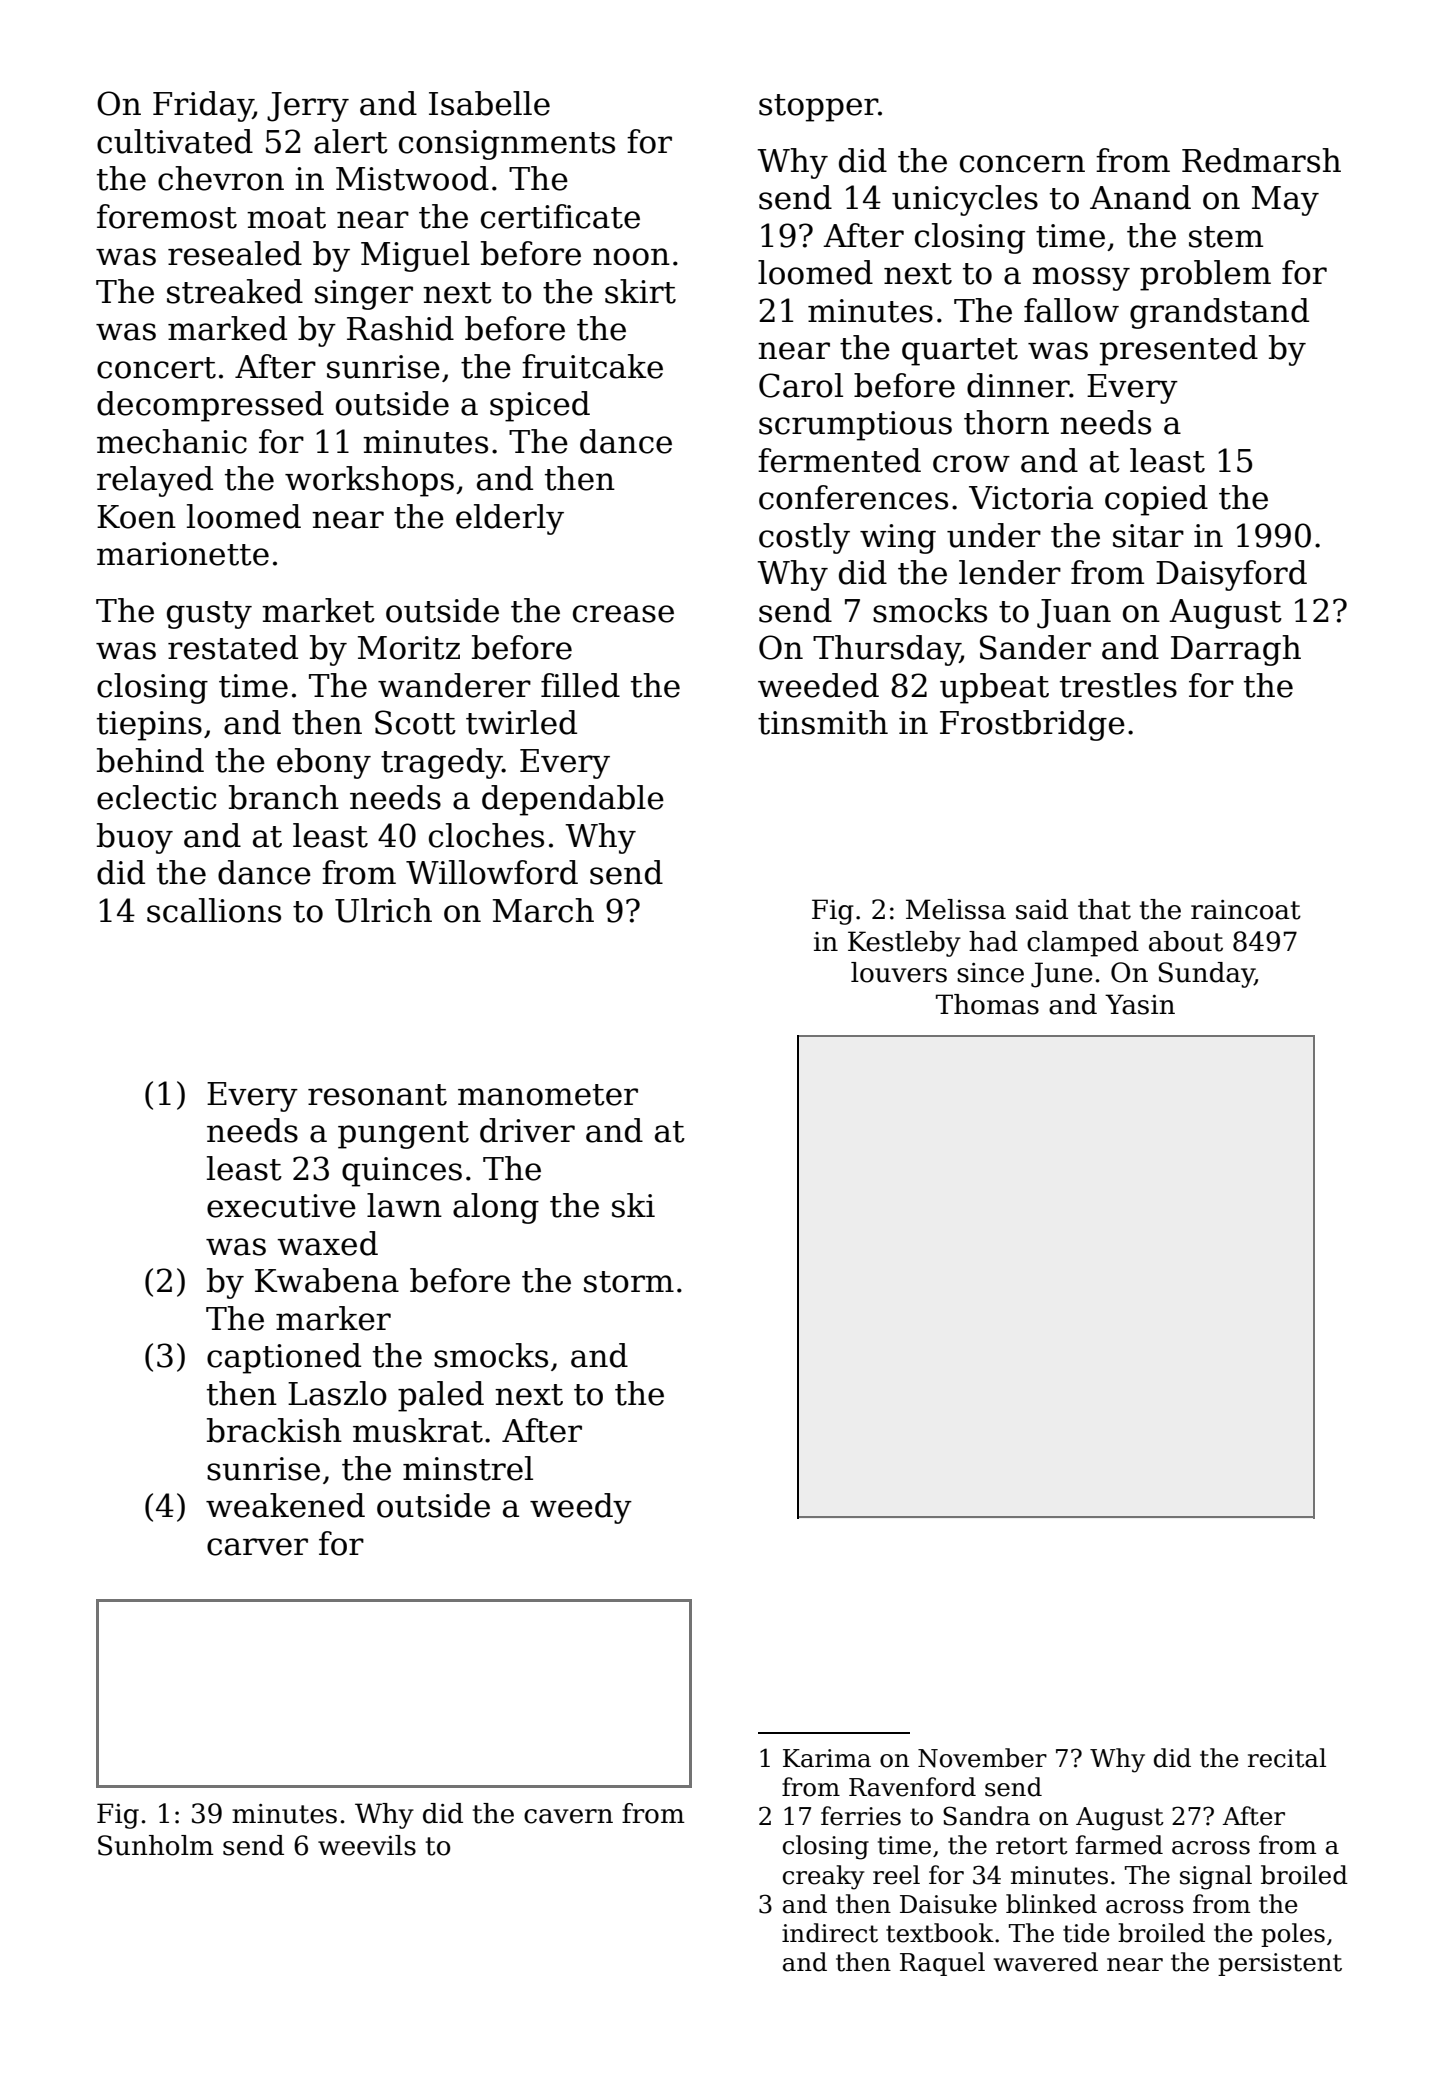  Describe the element at coordinates (1118, 685) in the page. I see `trestles` at that location.
